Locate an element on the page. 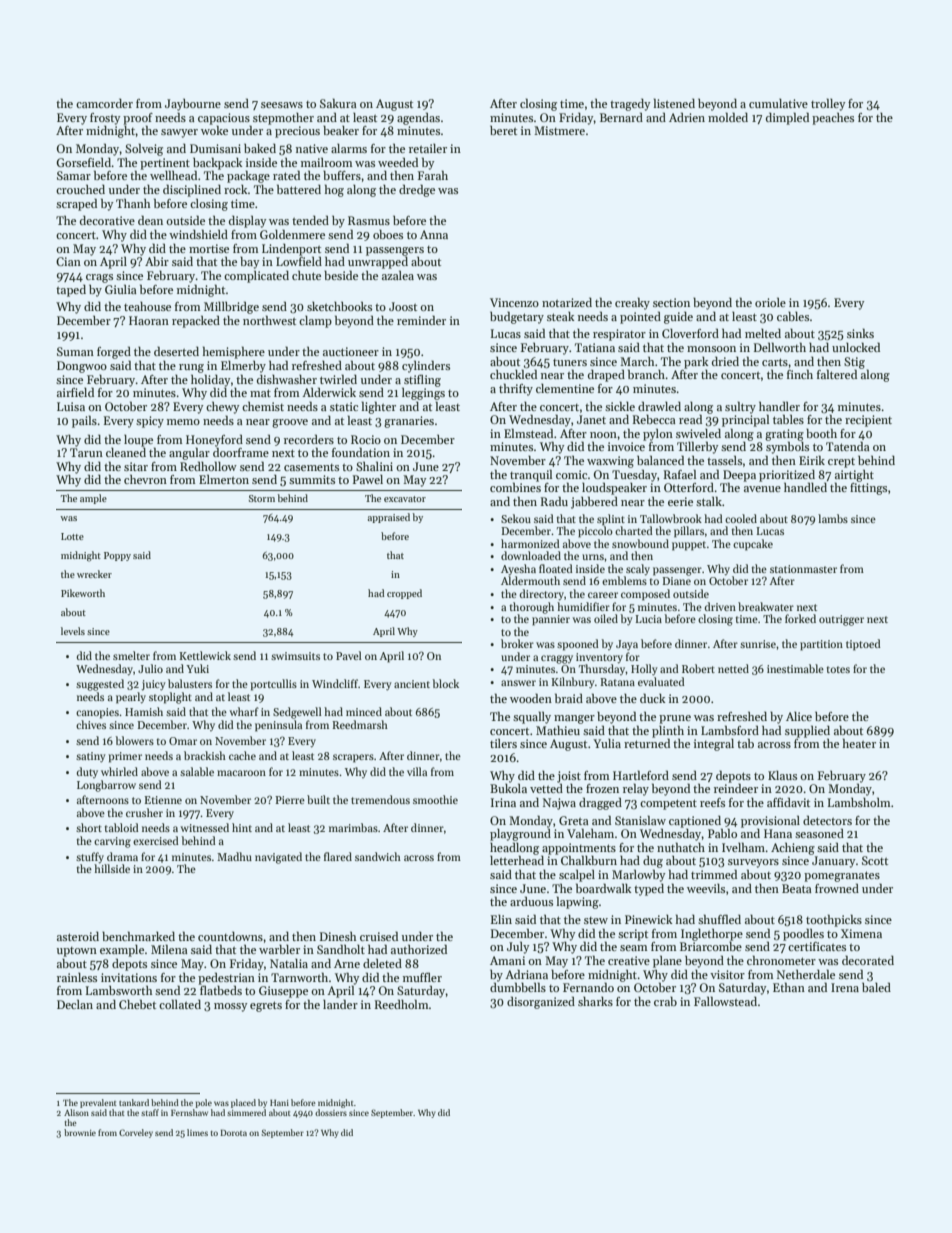 The width and height of the page is (952, 1233). principal is located at coordinates (745, 420).
